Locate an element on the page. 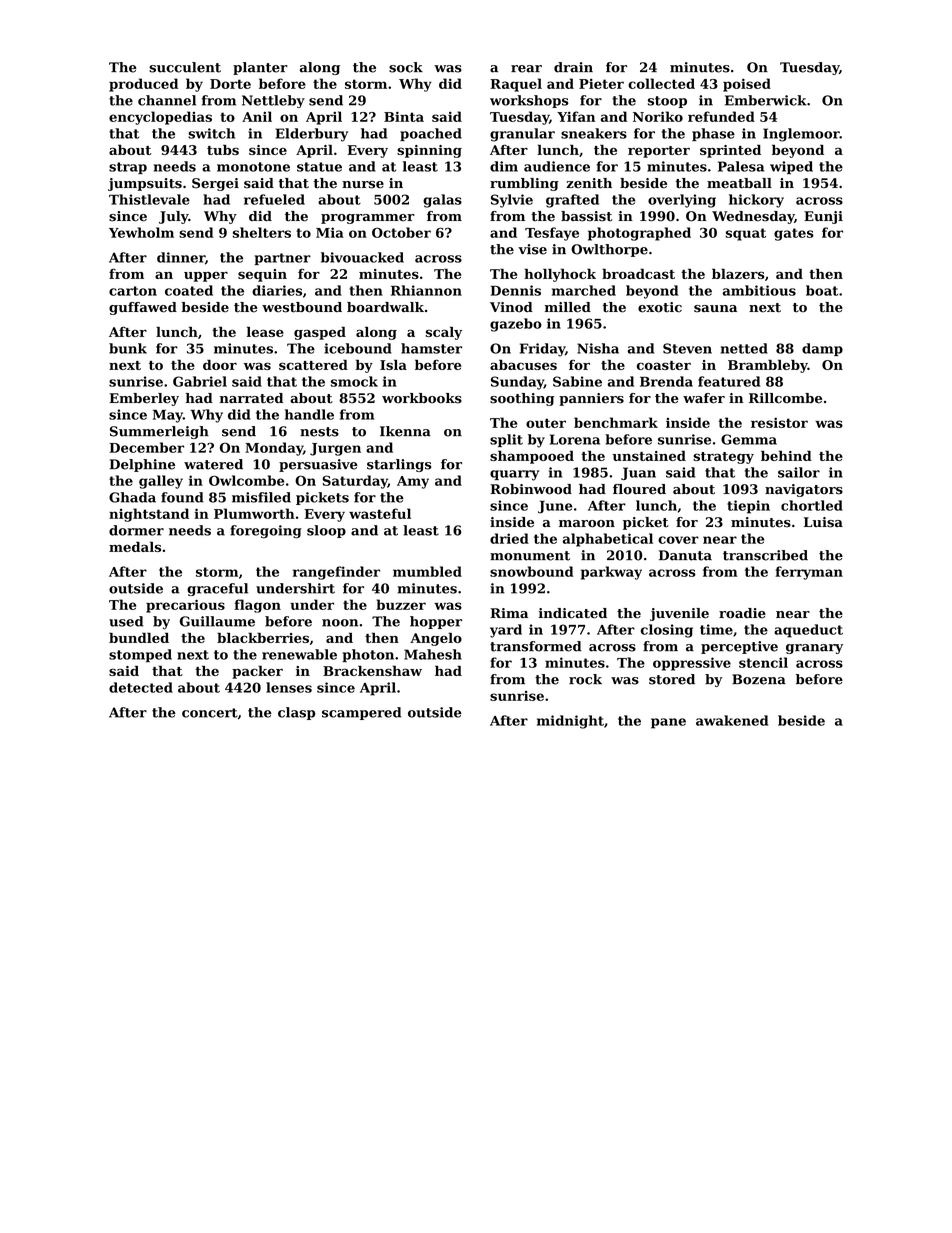 The height and width of the image is (1233, 952). Binta is located at coordinates (404, 116).
